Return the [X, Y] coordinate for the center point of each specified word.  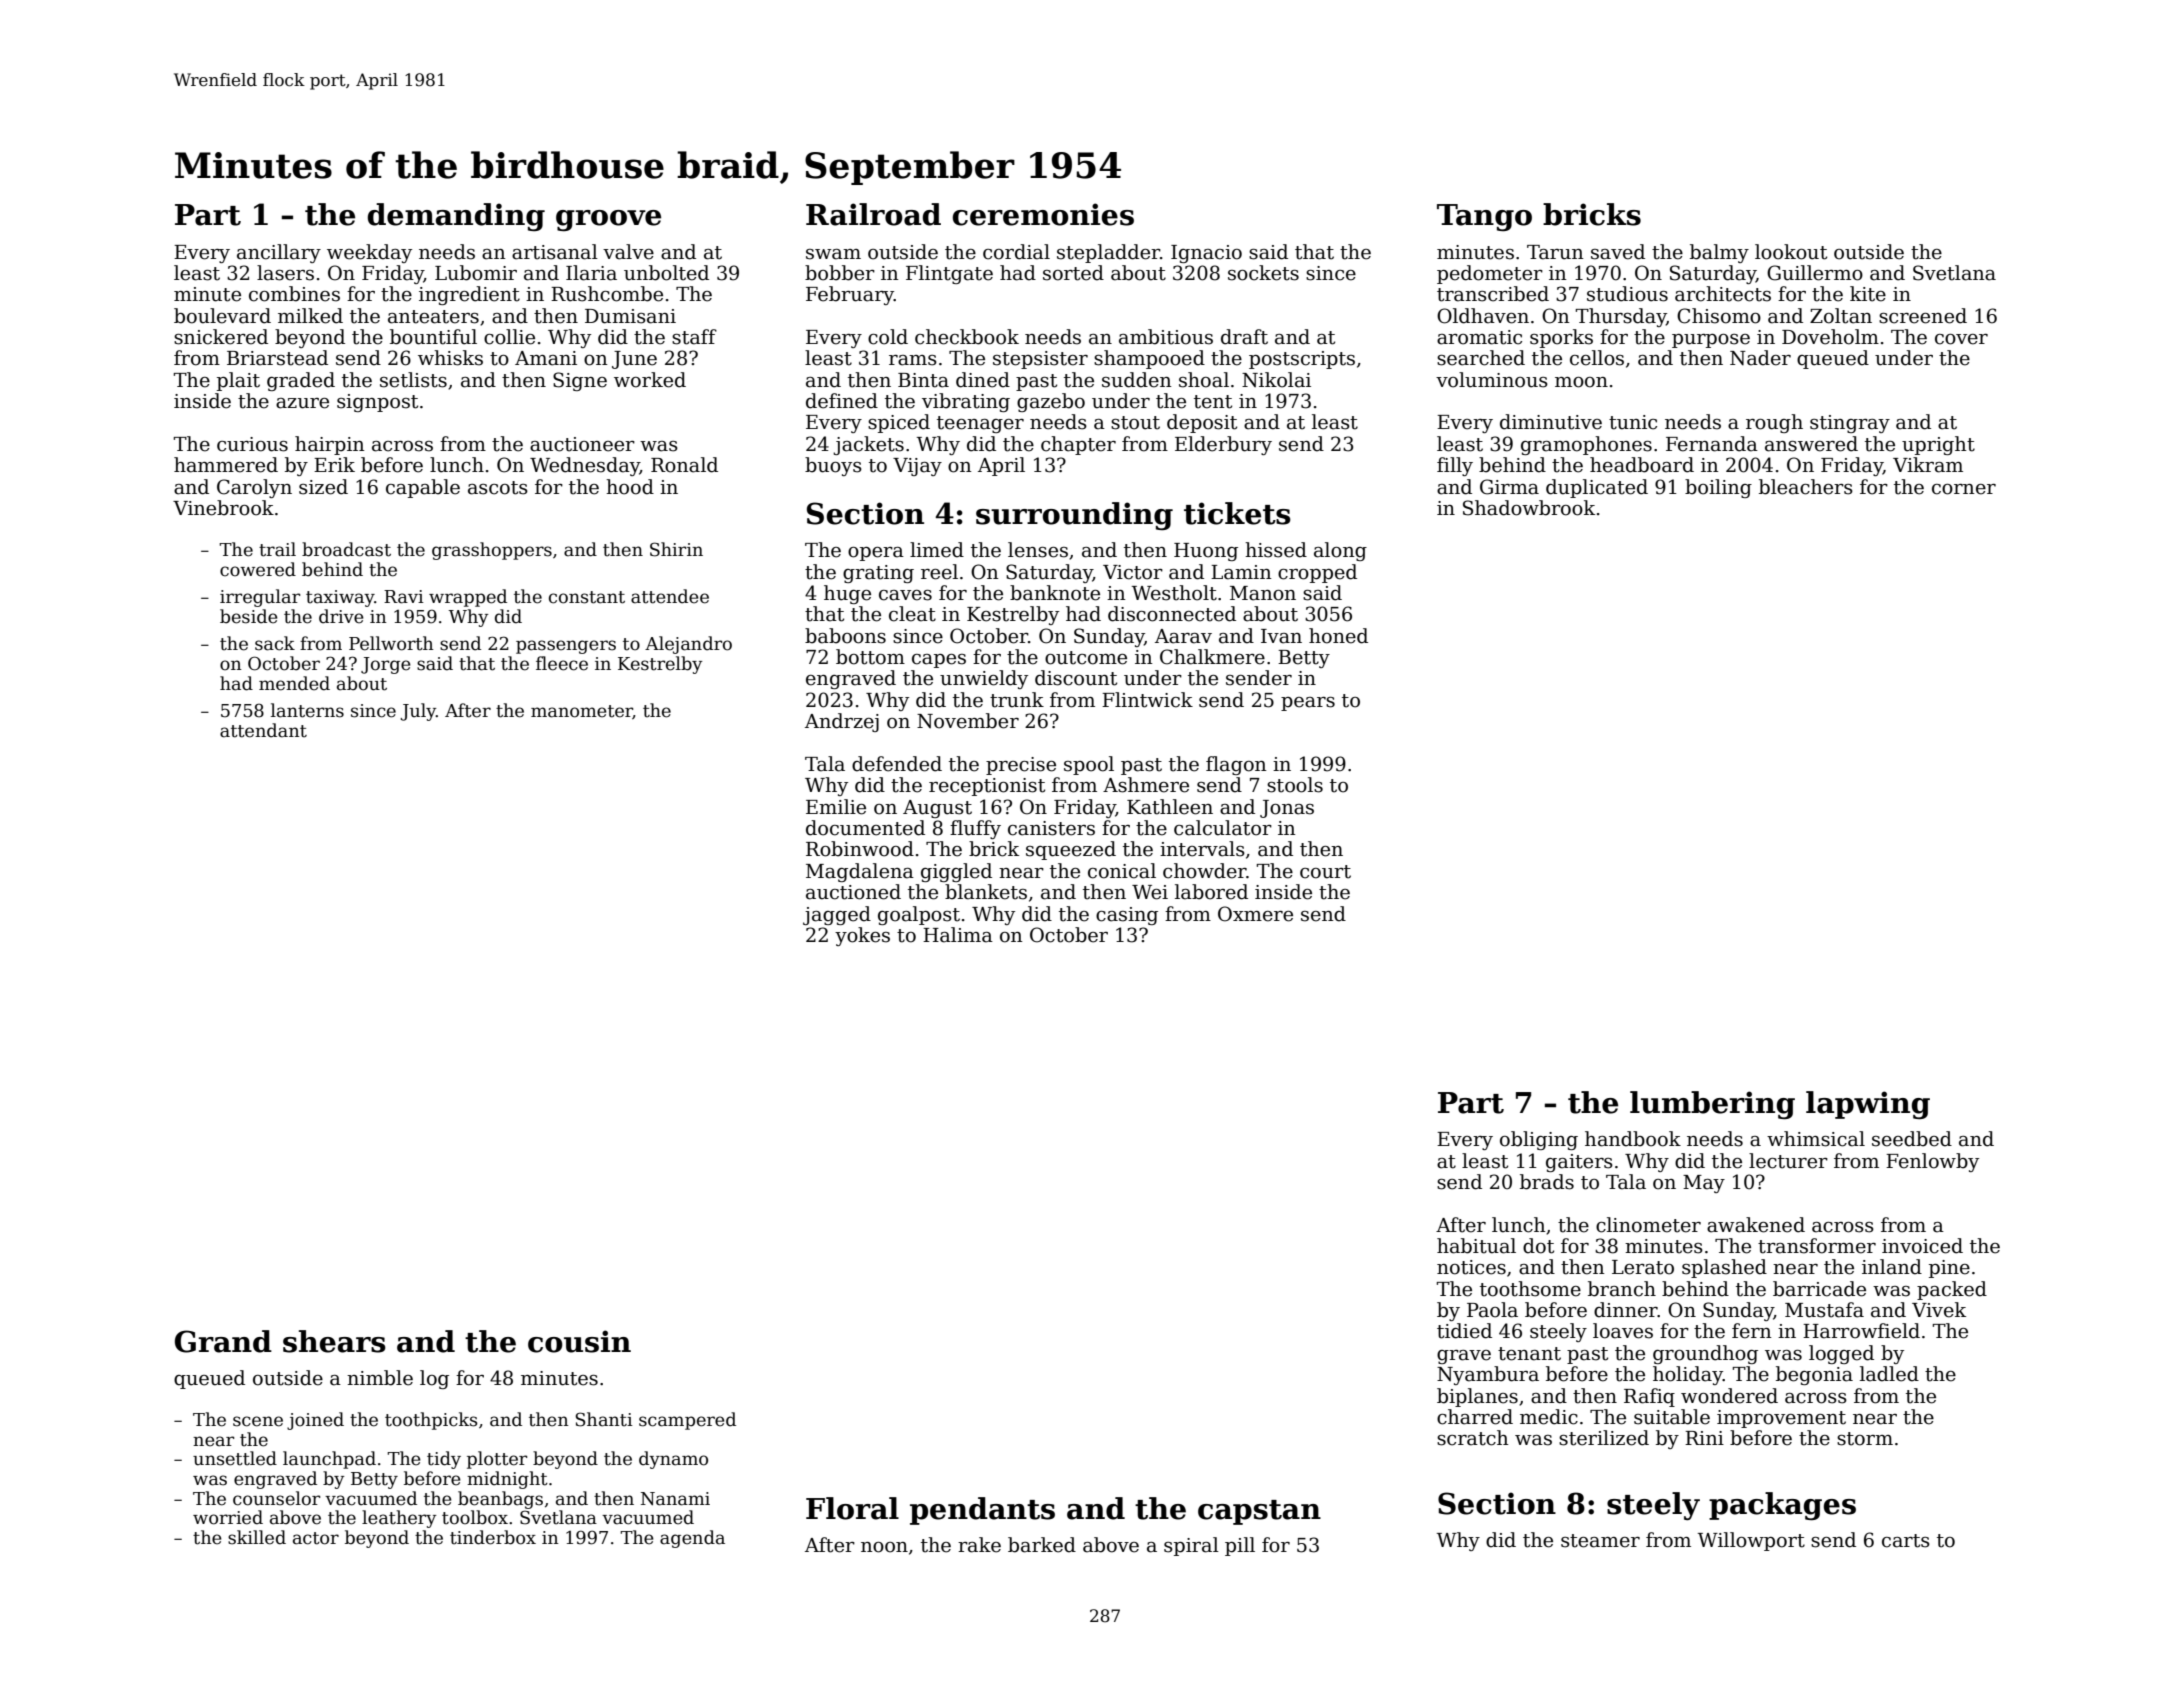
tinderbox [493, 1537]
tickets [1237, 513]
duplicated [1597, 488]
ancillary [279, 253]
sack [275, 643]
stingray [1850, 424]
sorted [1073, 273]
